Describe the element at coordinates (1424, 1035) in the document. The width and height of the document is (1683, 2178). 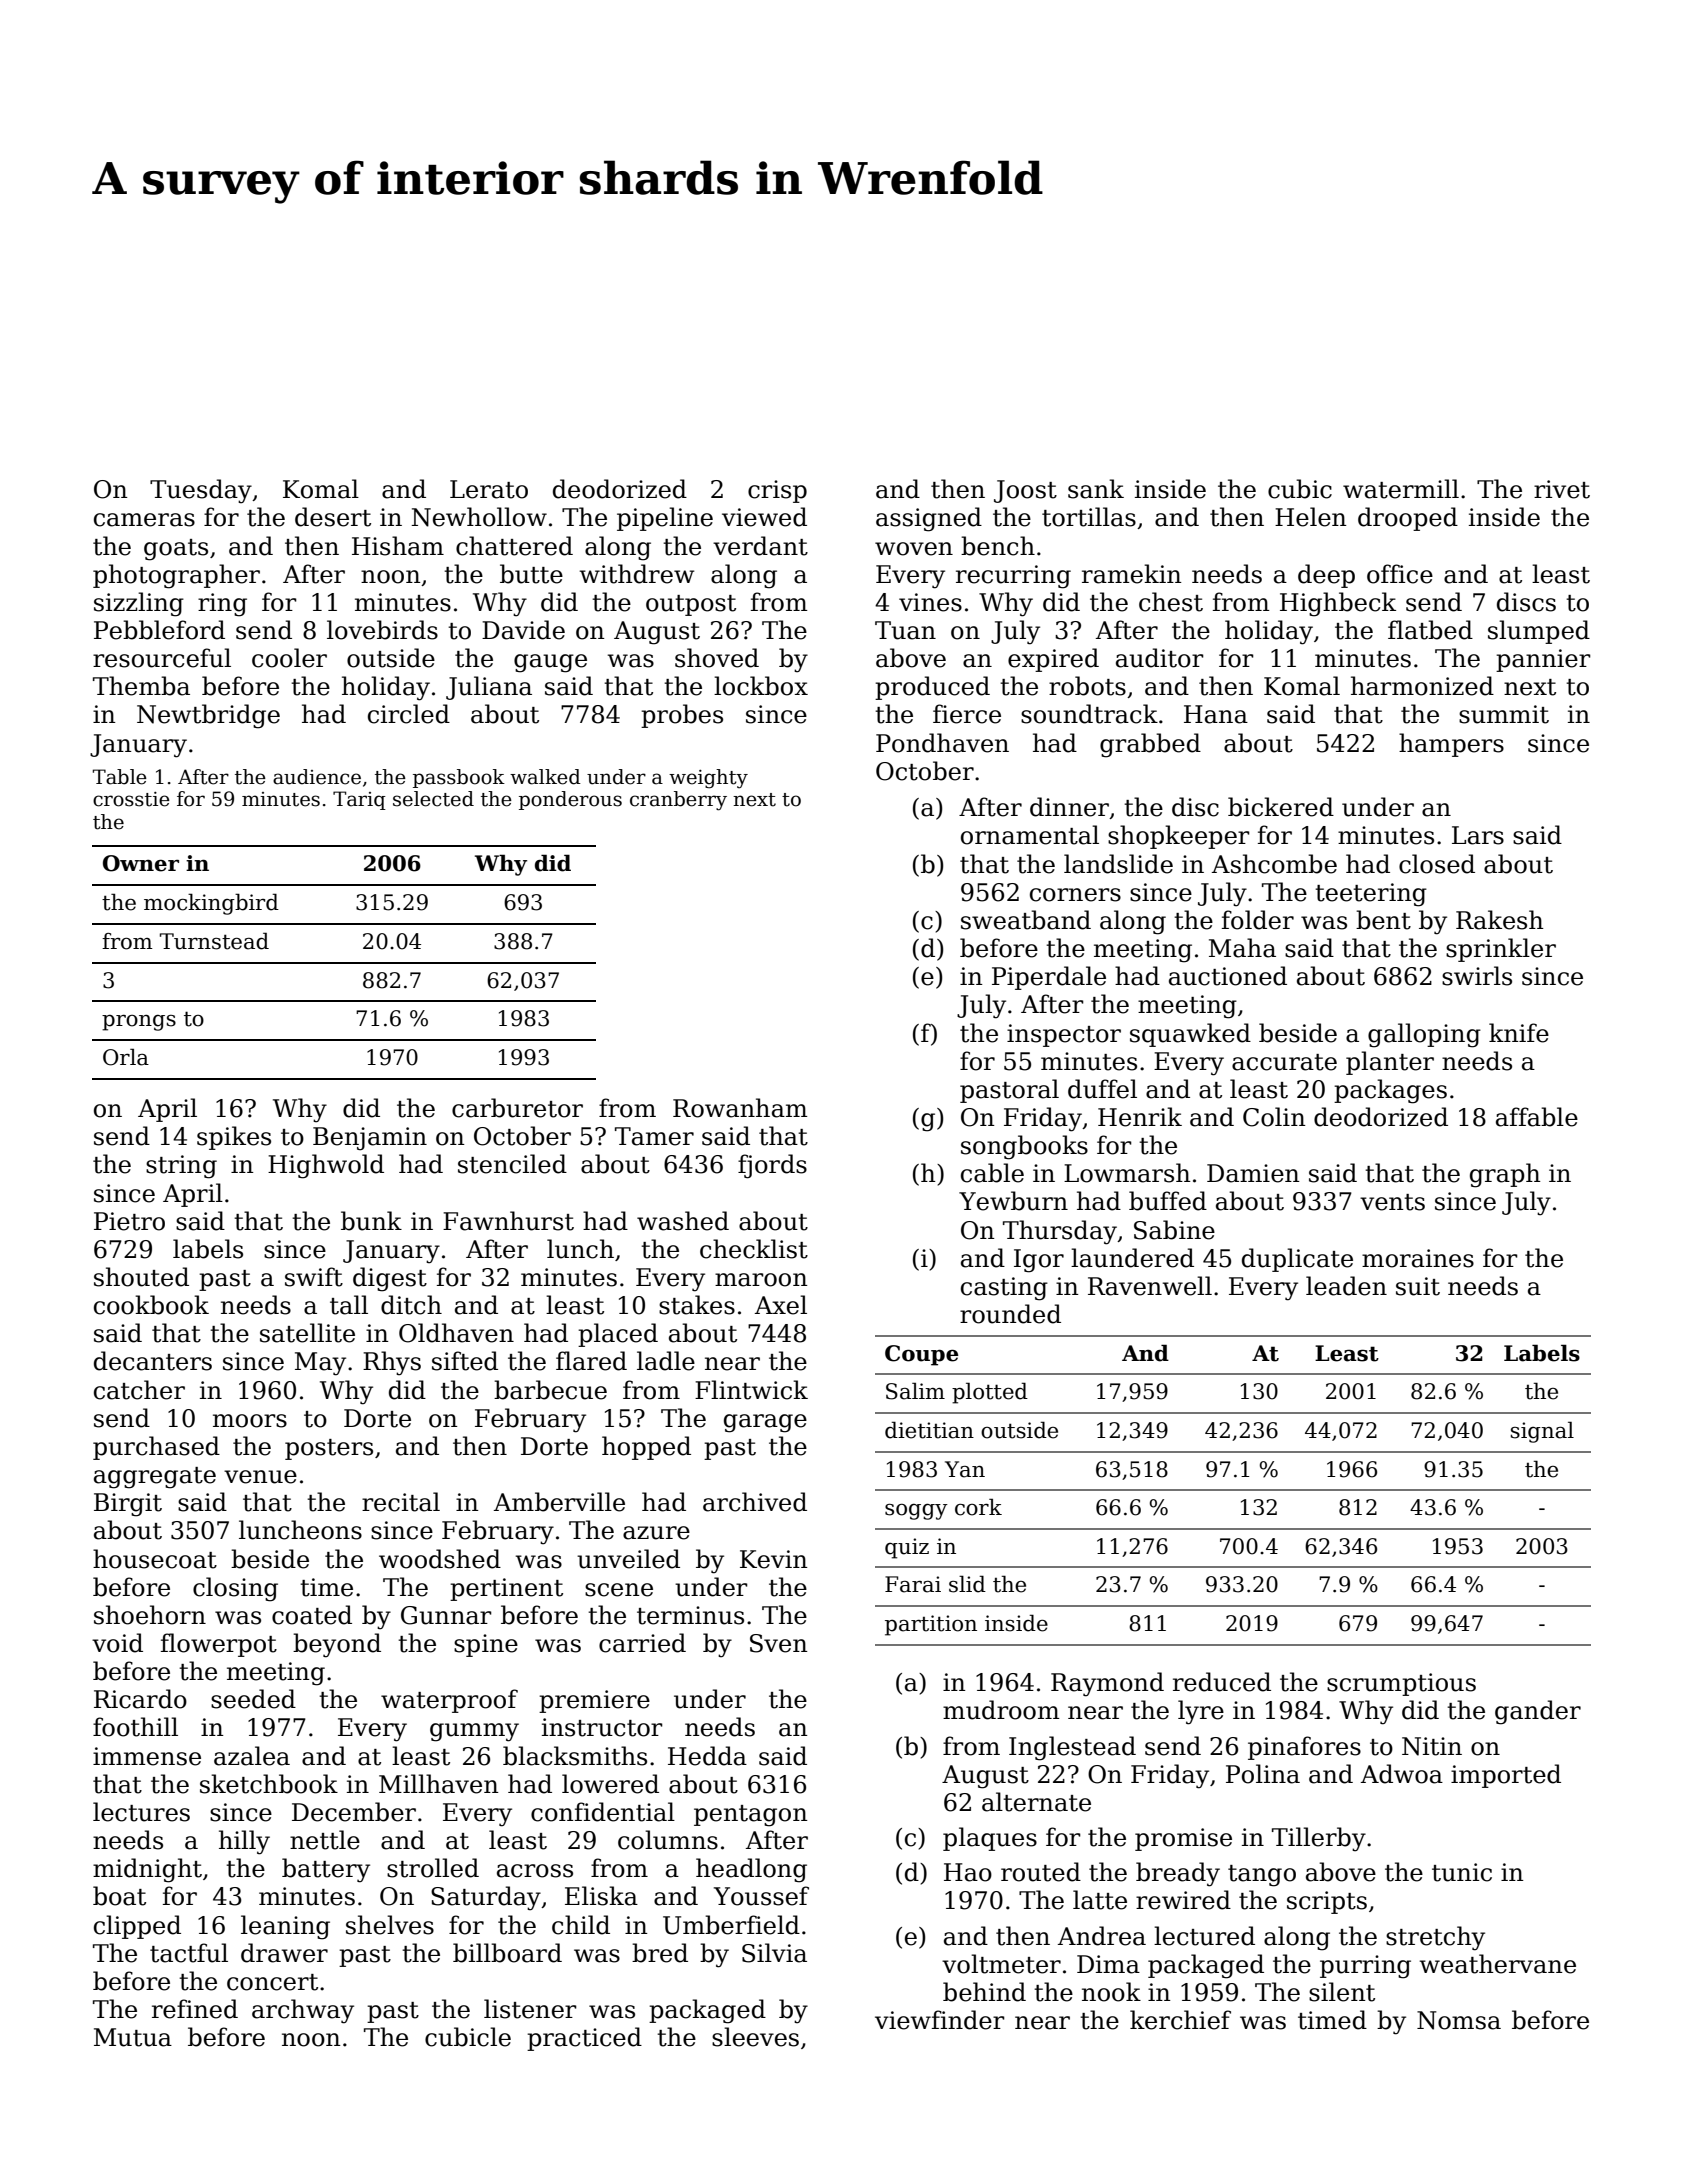
I see `galloping` at that location.
